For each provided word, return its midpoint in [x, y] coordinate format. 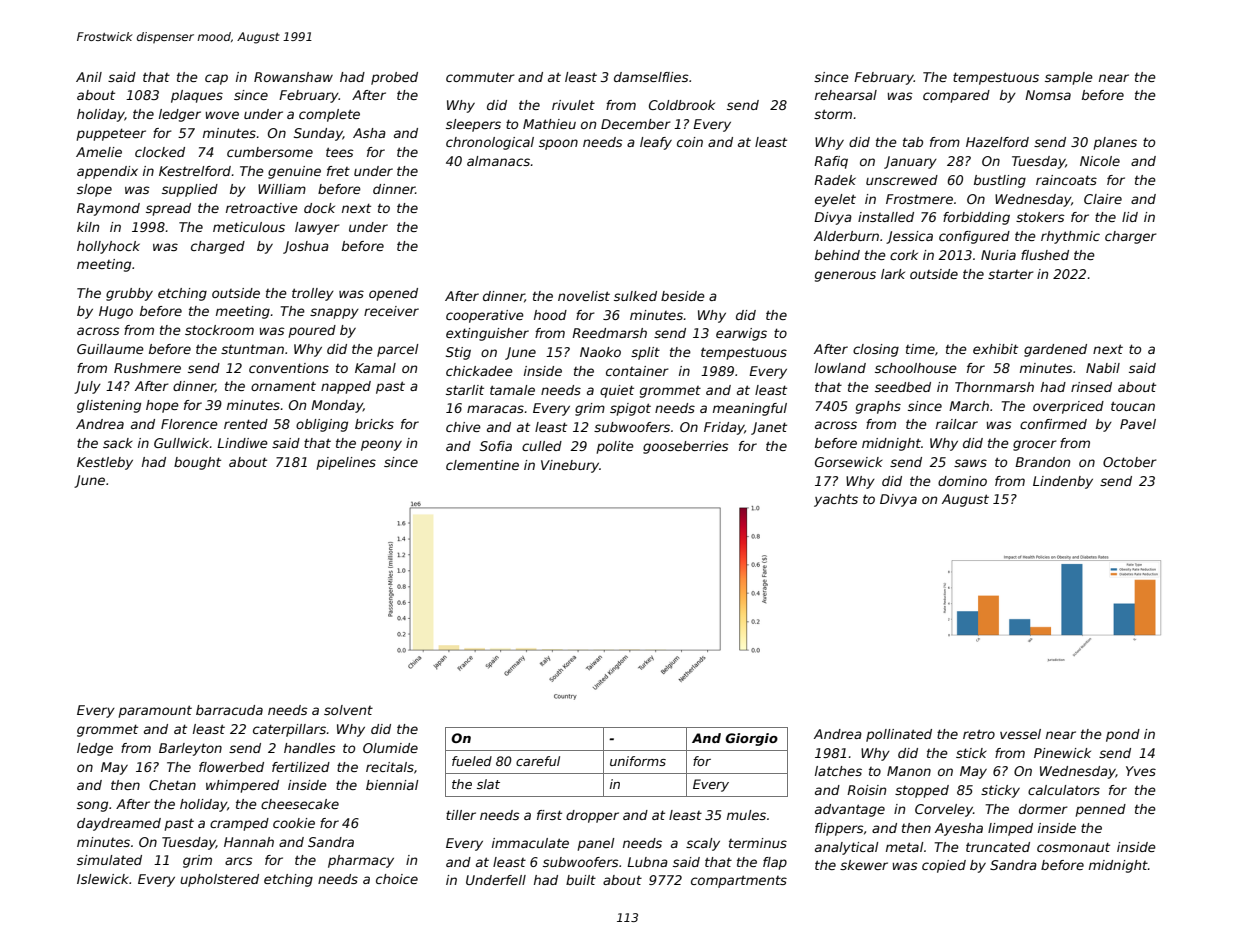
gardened [1055, 350]
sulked [635, 296]
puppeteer [111, 134]
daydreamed [119, 824]
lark [893, 274]
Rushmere [147, 368]
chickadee [479, 371]
